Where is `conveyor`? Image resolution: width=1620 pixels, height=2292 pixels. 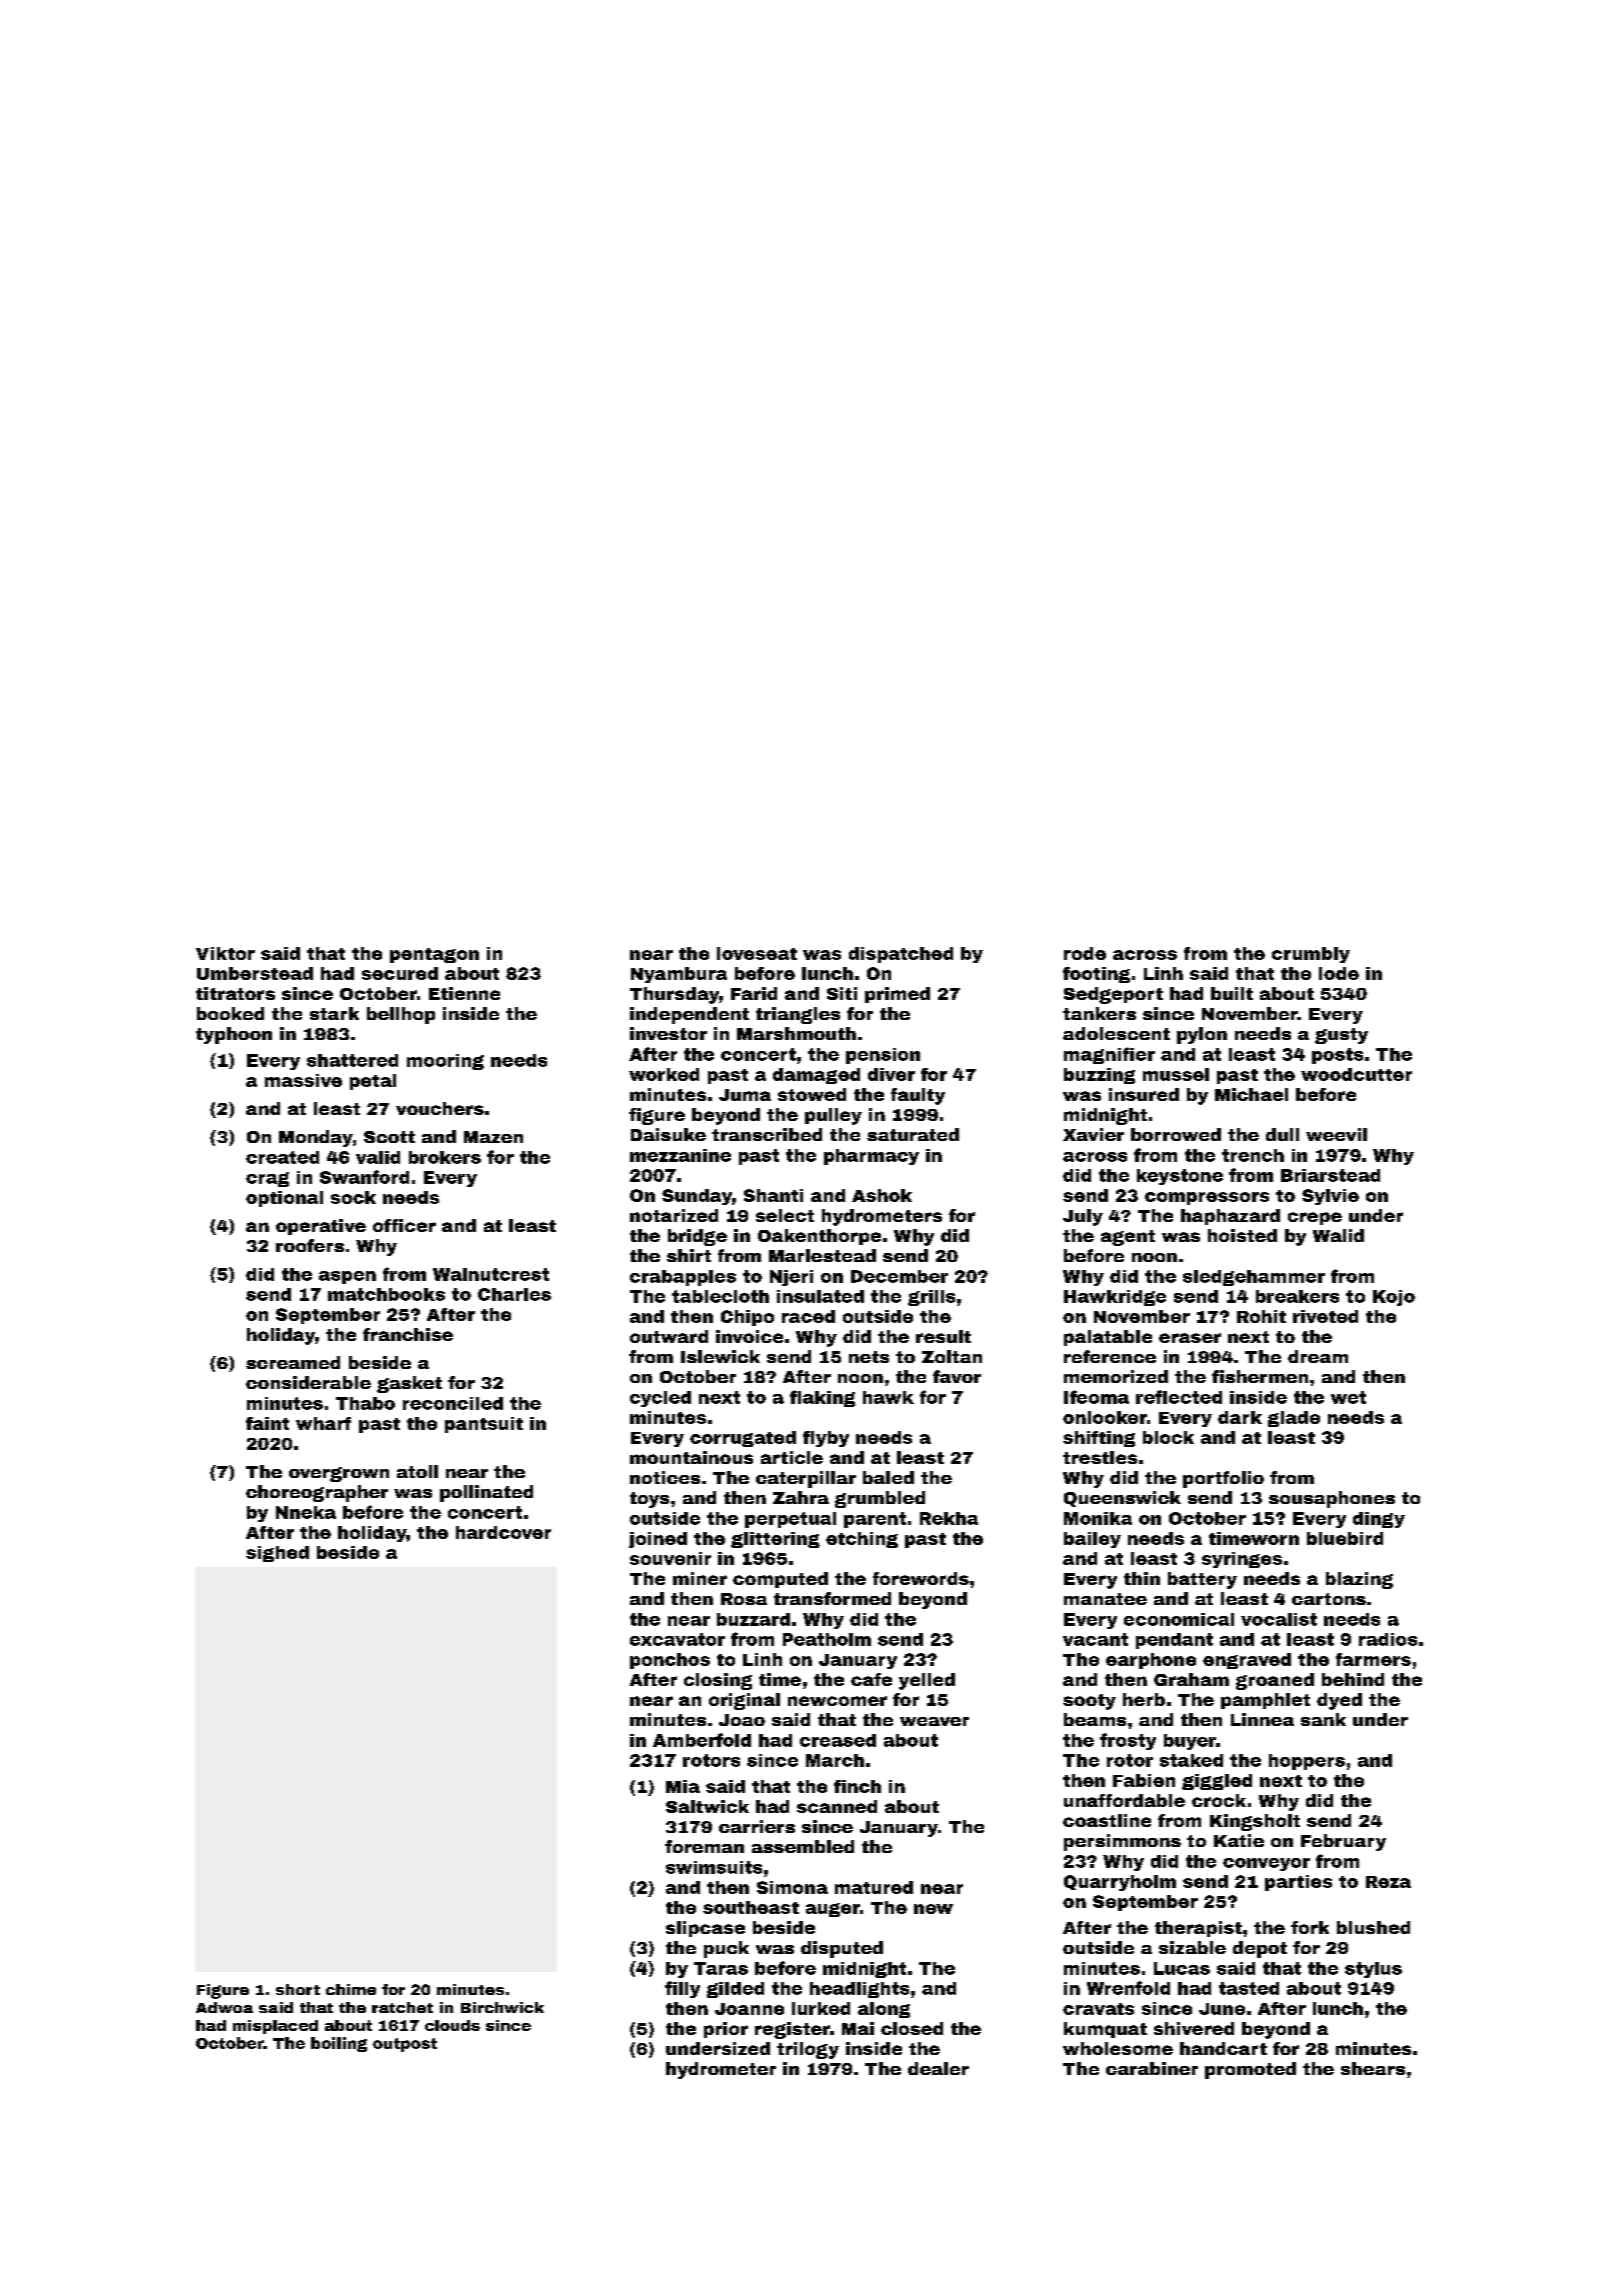 conveyor is located at coordinates (1266, 1864).
